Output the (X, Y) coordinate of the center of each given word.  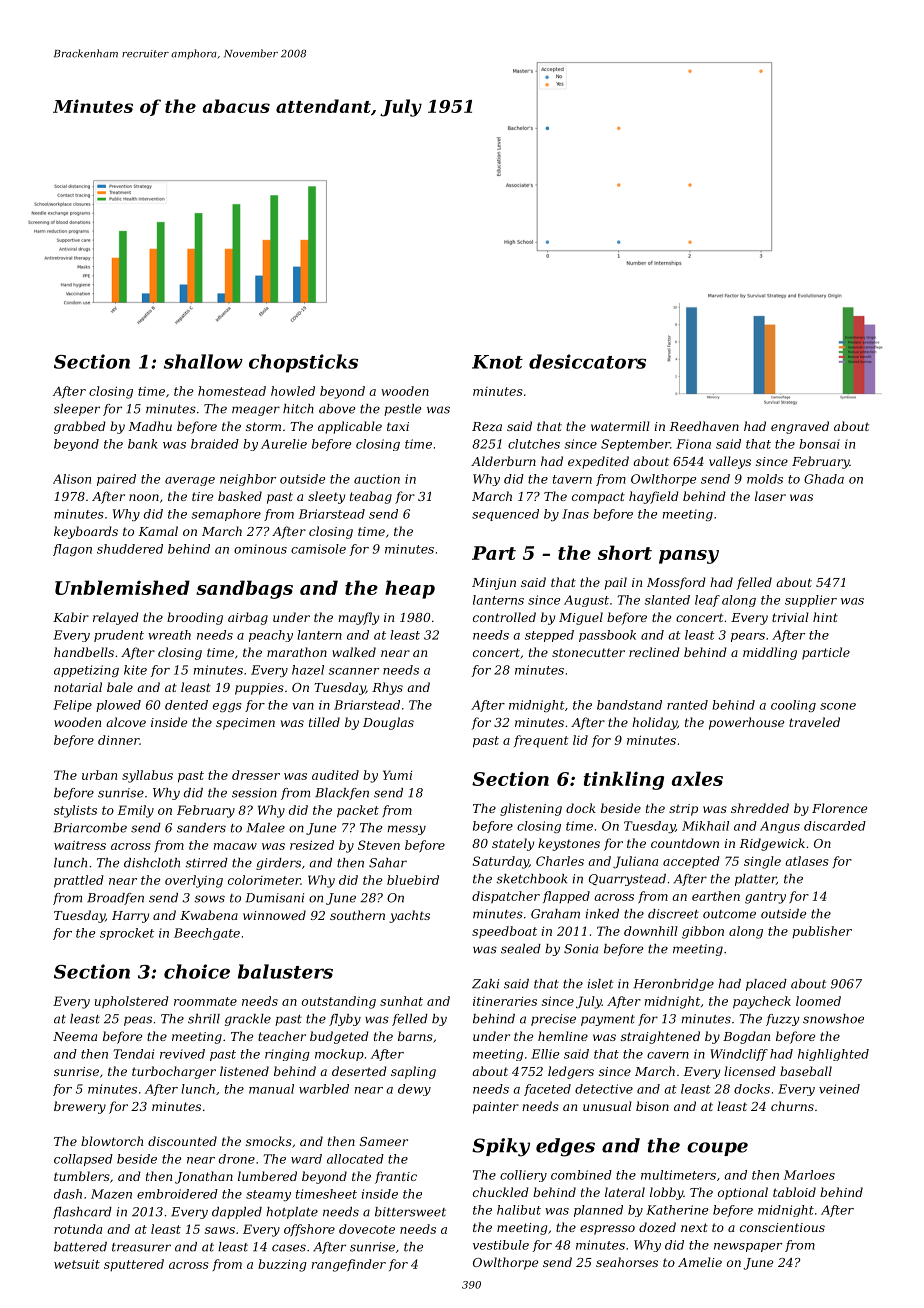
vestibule (501, 1245)
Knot (497, 362)
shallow (203, 361)
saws (220, 1230)
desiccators (587, 361)
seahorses (627, 1262)
